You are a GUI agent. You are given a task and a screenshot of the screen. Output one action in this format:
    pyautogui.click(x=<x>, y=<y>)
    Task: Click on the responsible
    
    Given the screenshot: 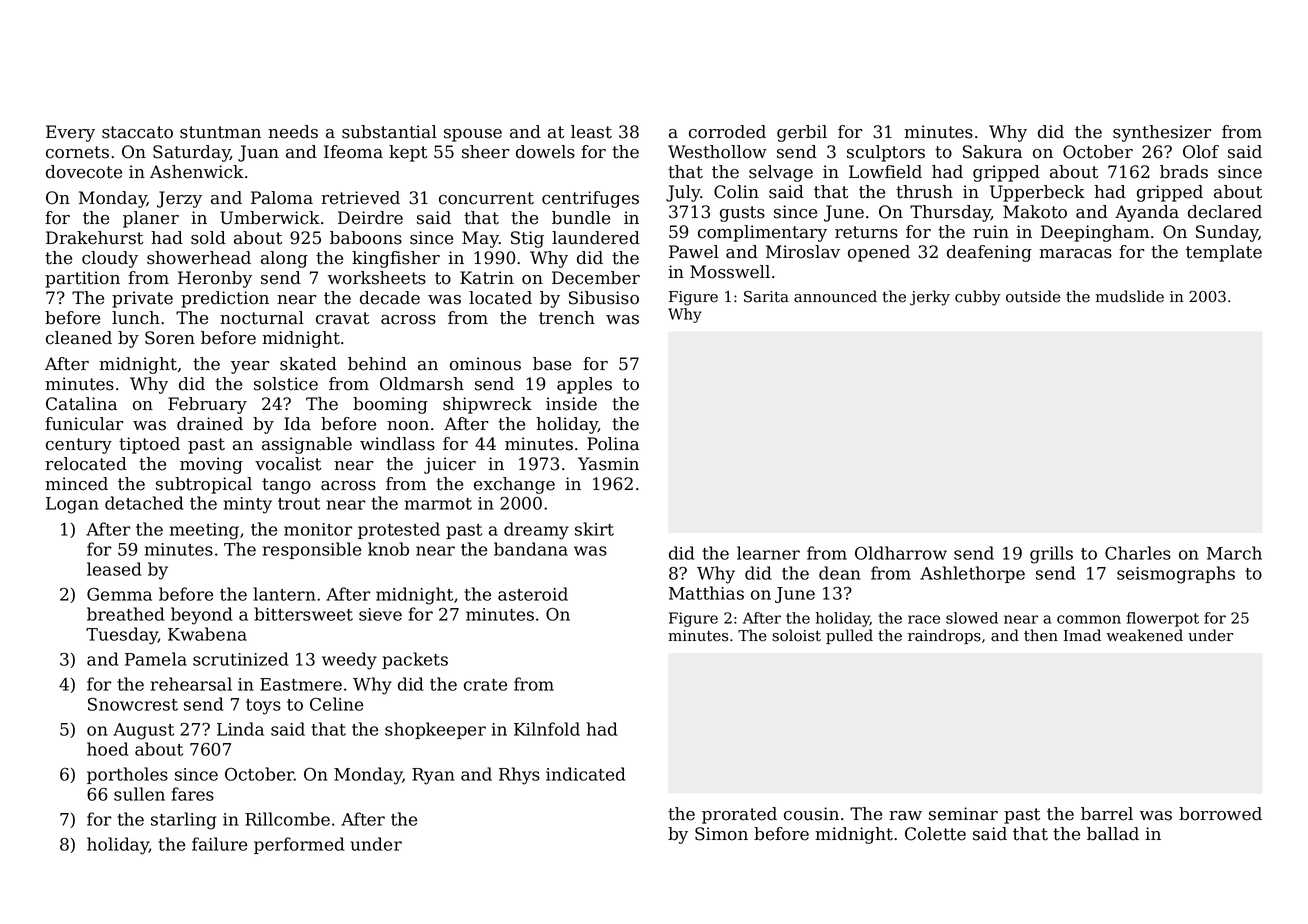 What is the action you would take?
    pyautogui.click(x=312, y=550)
